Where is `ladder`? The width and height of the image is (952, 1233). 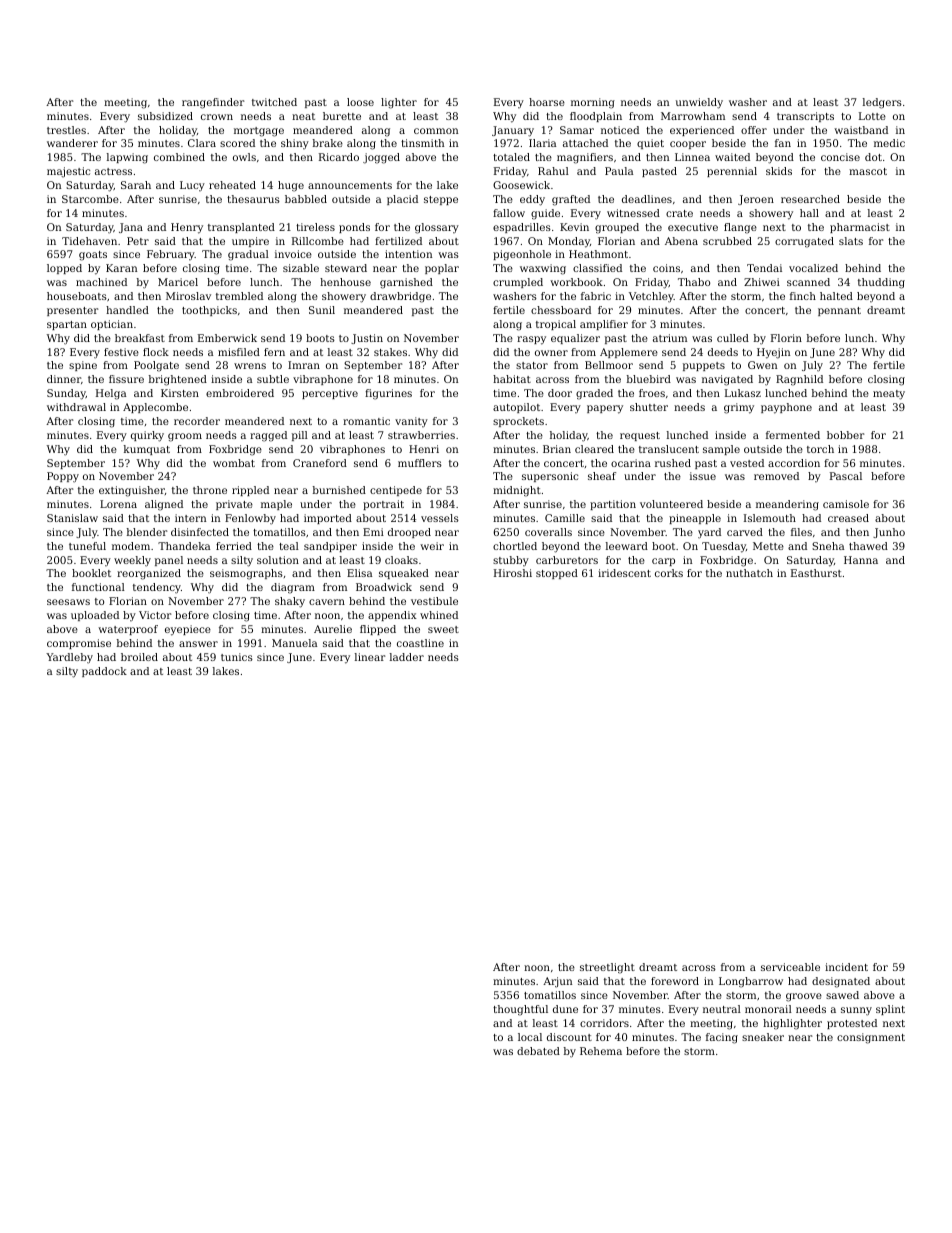
ladder is located at coordinates (407, 657).
